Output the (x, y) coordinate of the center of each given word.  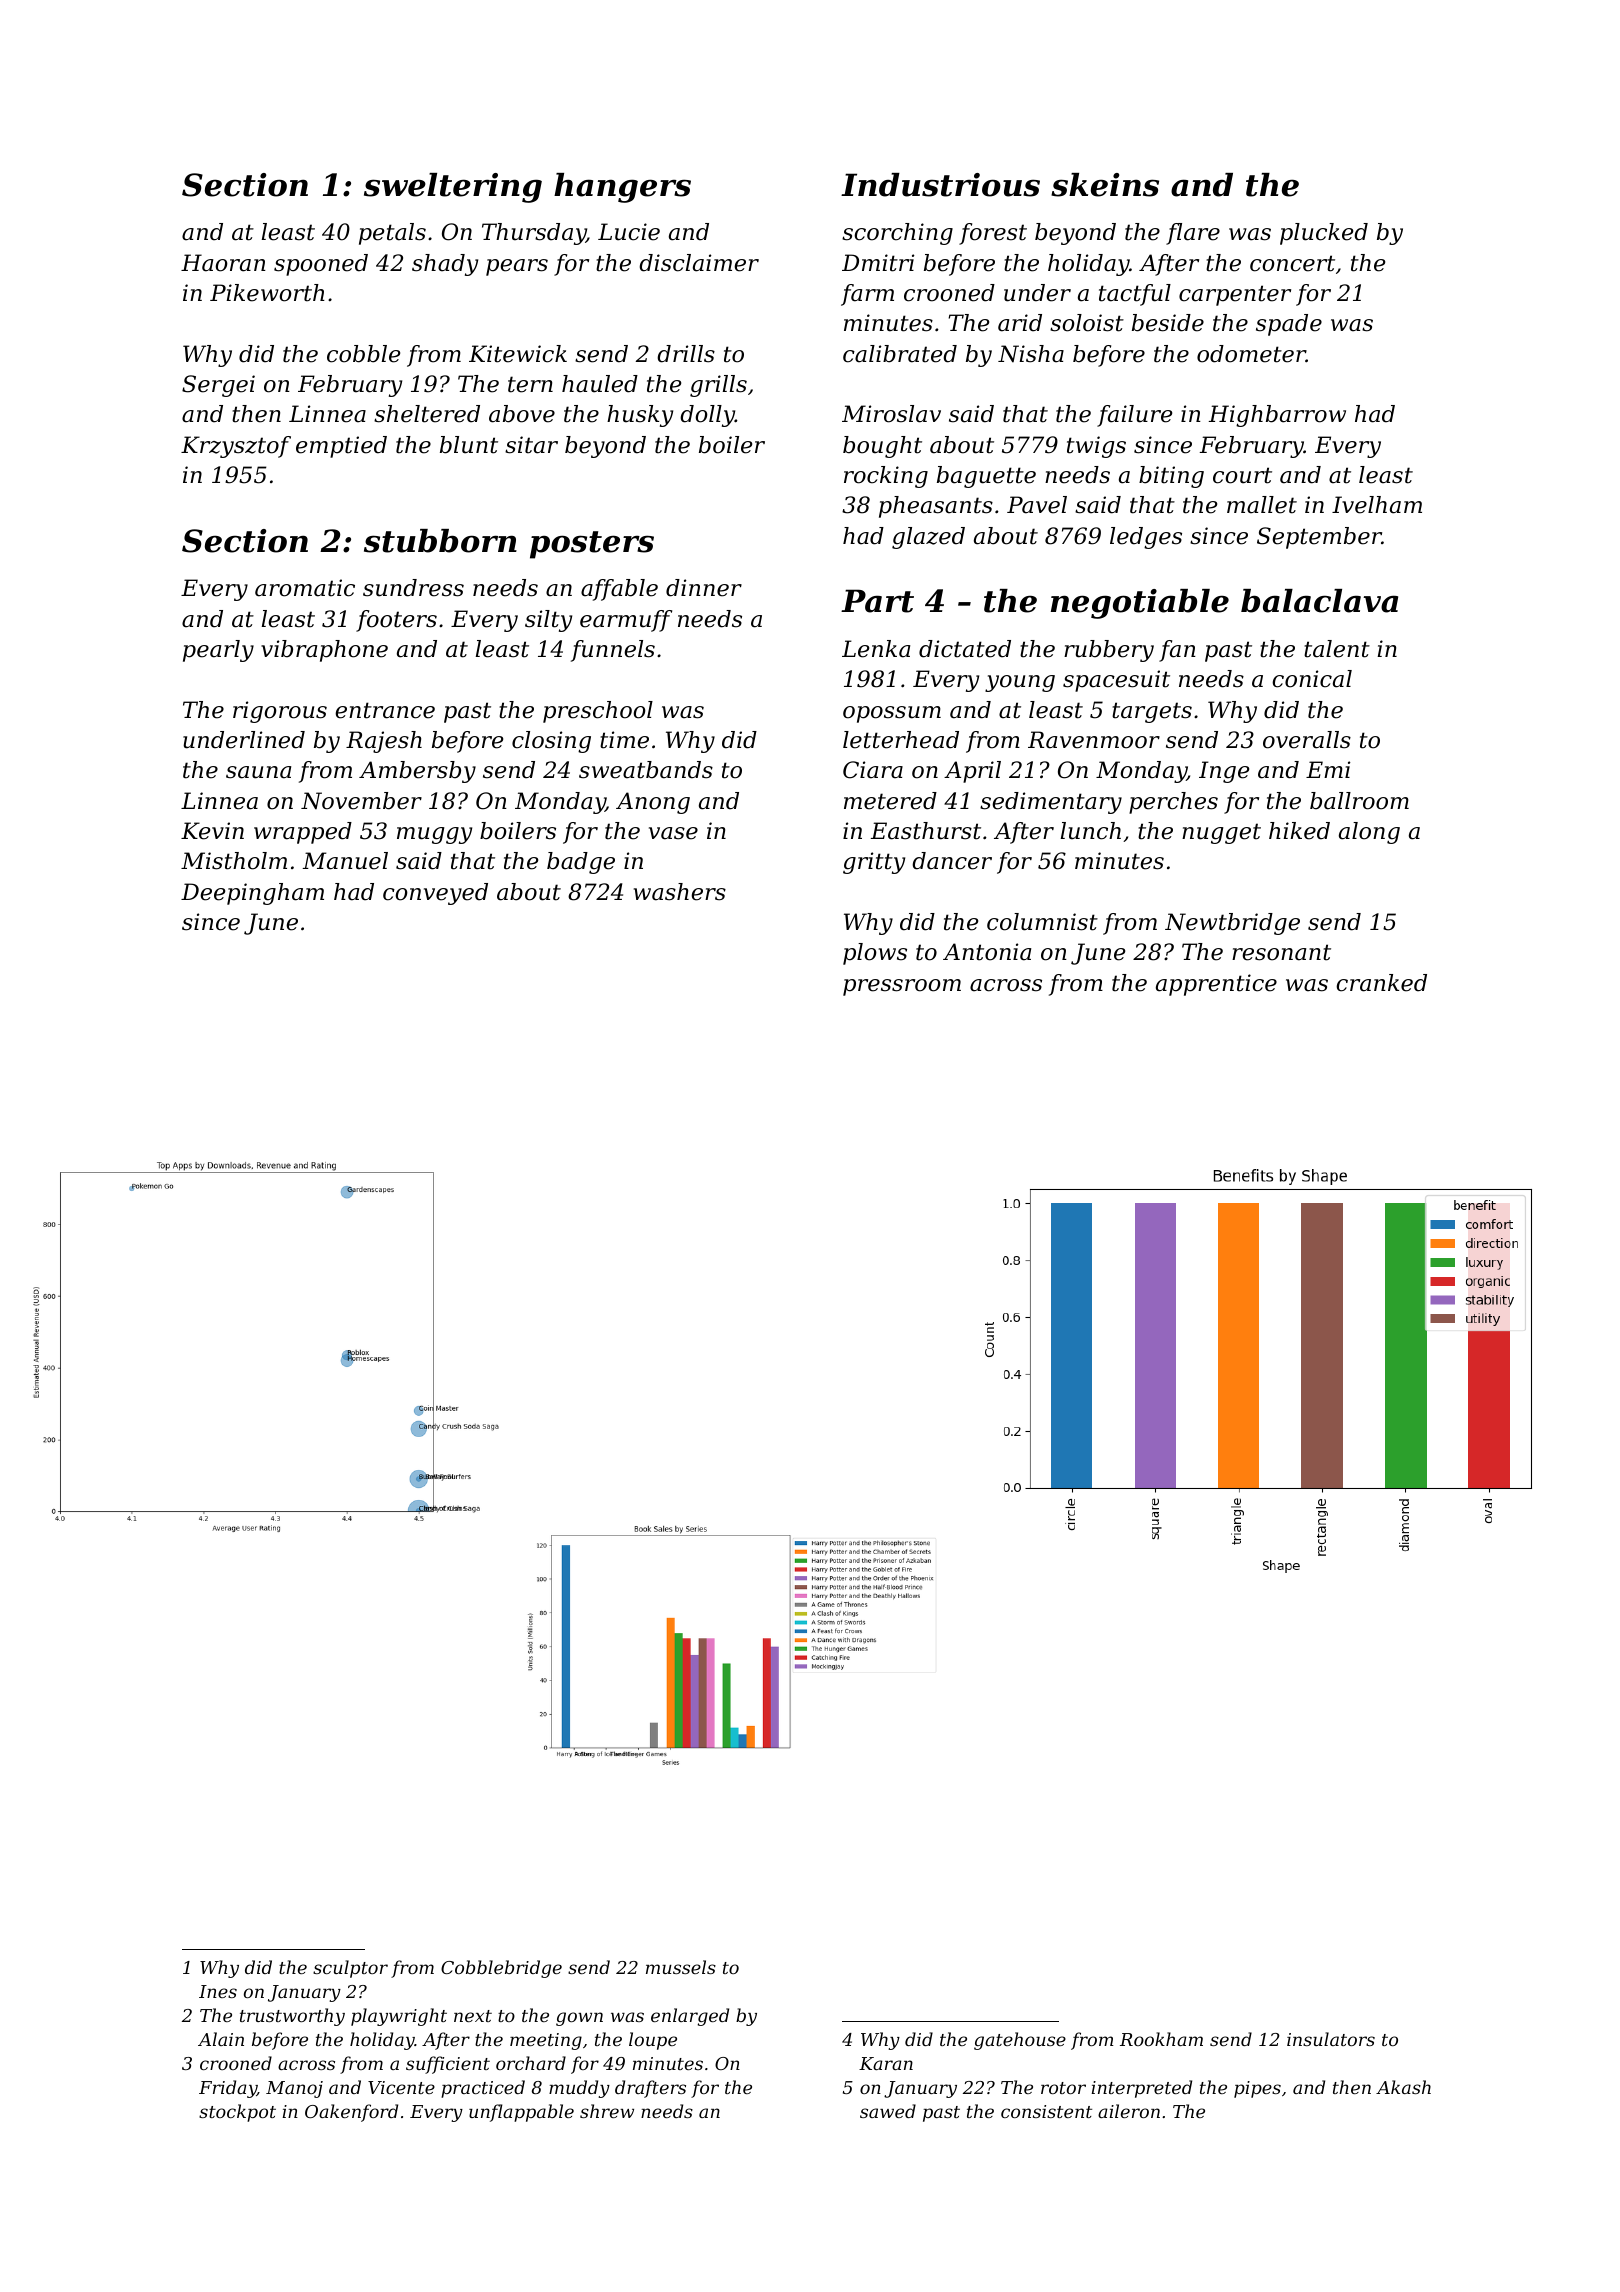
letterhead (901, 740)
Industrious (940, 185)
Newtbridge (1232, 924)
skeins (1105, 185)
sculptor (350, 1969)
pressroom (902, 987)
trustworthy (292, 2017)
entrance (385, 710)
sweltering (453, 188)
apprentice (1216, 985)
